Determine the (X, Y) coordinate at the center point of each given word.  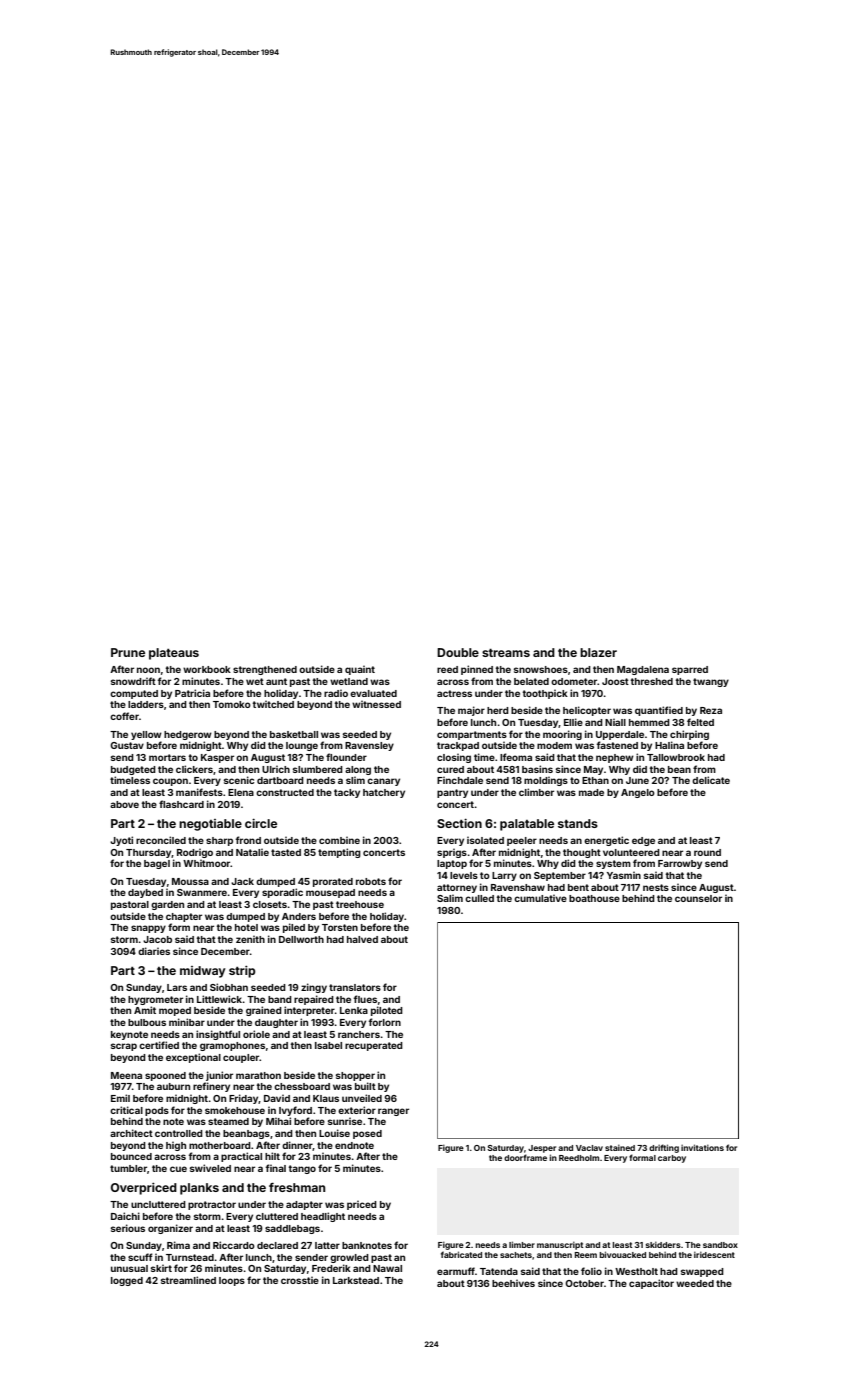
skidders (663, 1244)
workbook (207, 669)
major (471, 711)
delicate (711, 780)
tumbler (128, 1168)
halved (362, 939)
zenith (250, 939)
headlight (323, 1217)
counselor (698, 898)
